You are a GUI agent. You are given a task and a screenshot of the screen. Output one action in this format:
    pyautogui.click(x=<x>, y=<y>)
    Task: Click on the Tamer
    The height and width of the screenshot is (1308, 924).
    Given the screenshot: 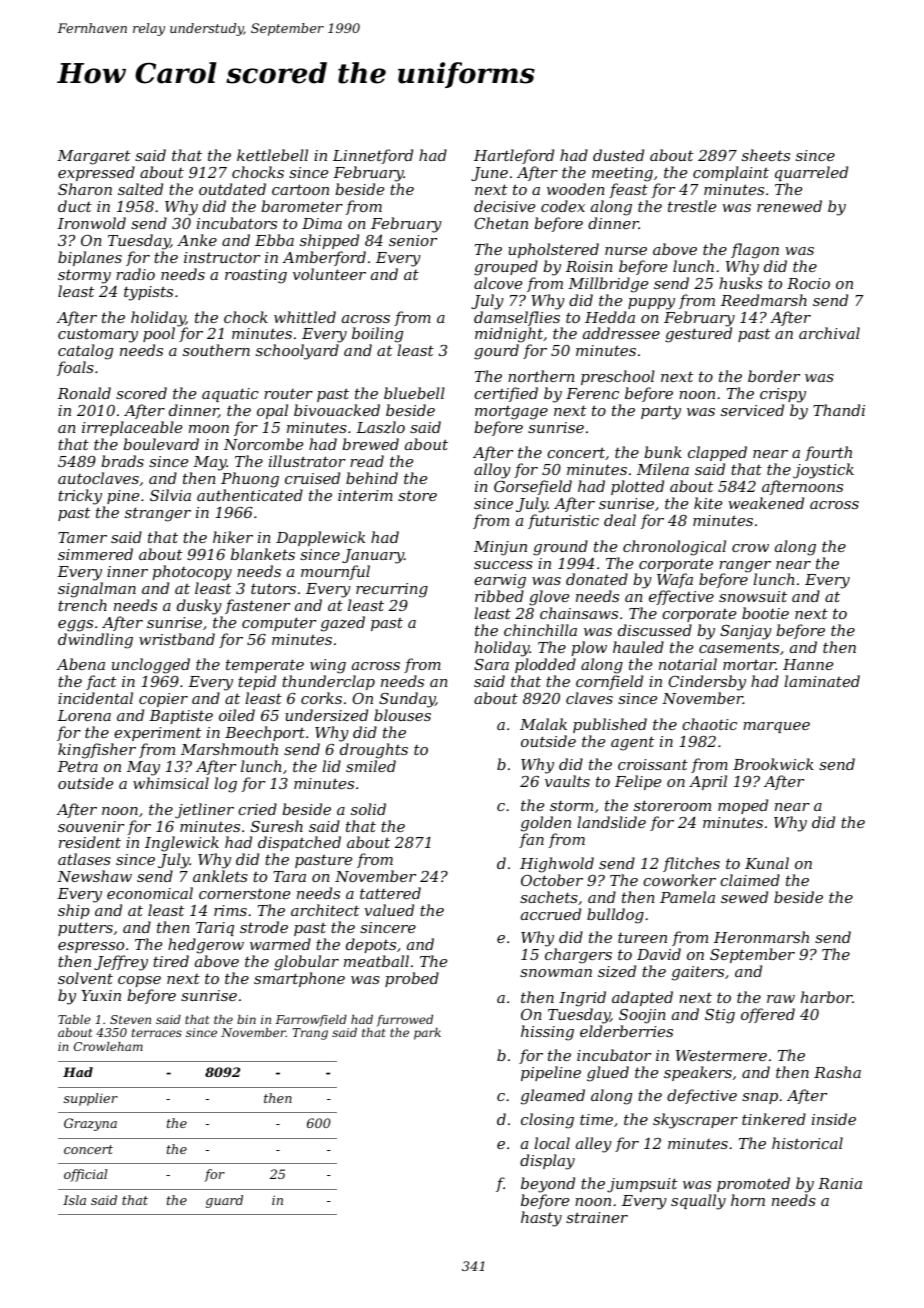 What is the action you would take?
    pyautogui.click(x=82, y=537)
